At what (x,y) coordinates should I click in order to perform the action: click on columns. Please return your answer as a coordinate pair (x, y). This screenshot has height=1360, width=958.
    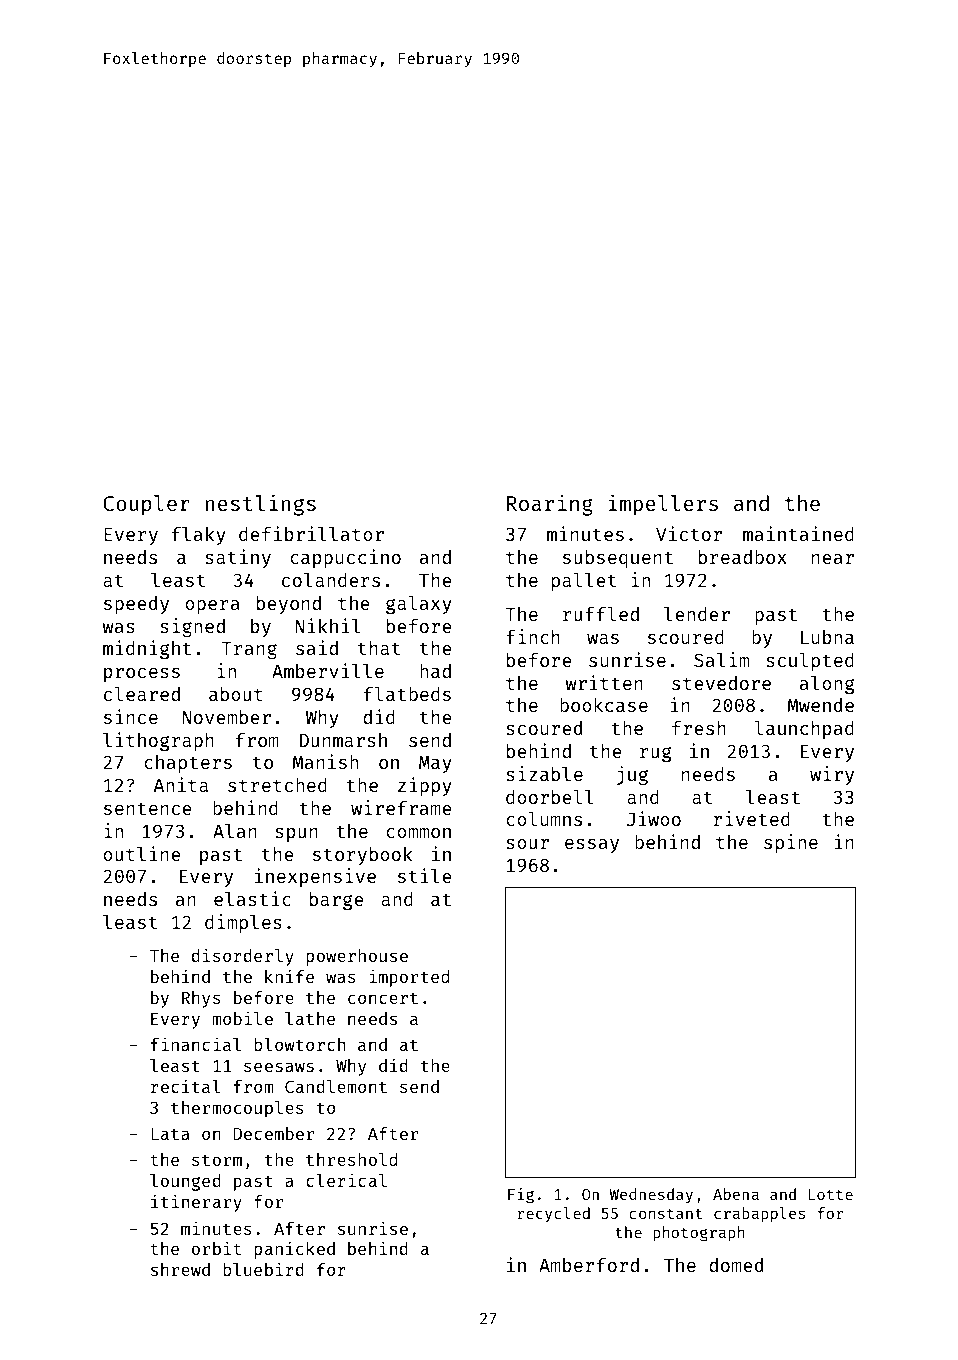
    Looking at the image, I should click on (544, 818).
